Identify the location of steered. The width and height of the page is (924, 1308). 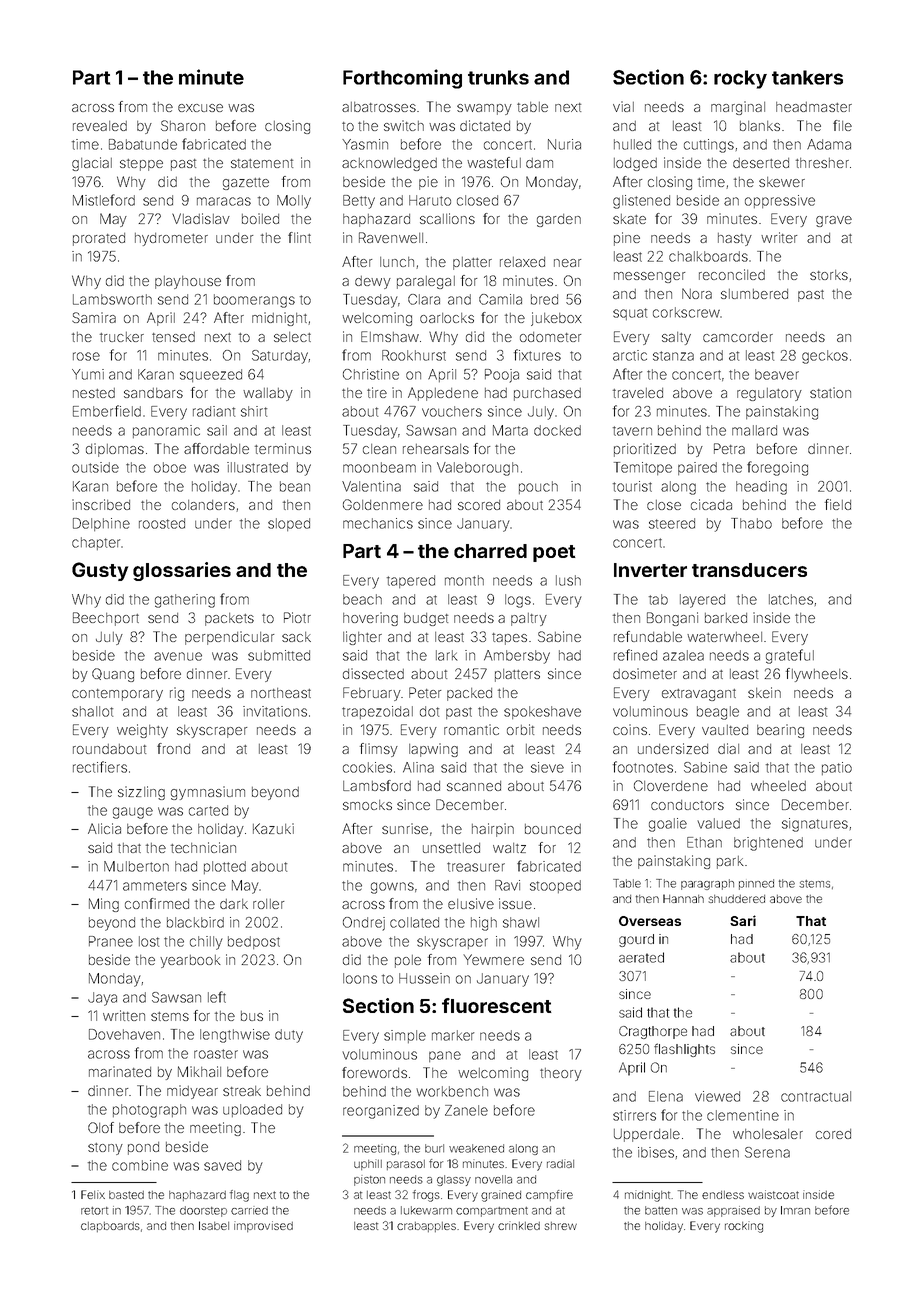
(672, 523).
